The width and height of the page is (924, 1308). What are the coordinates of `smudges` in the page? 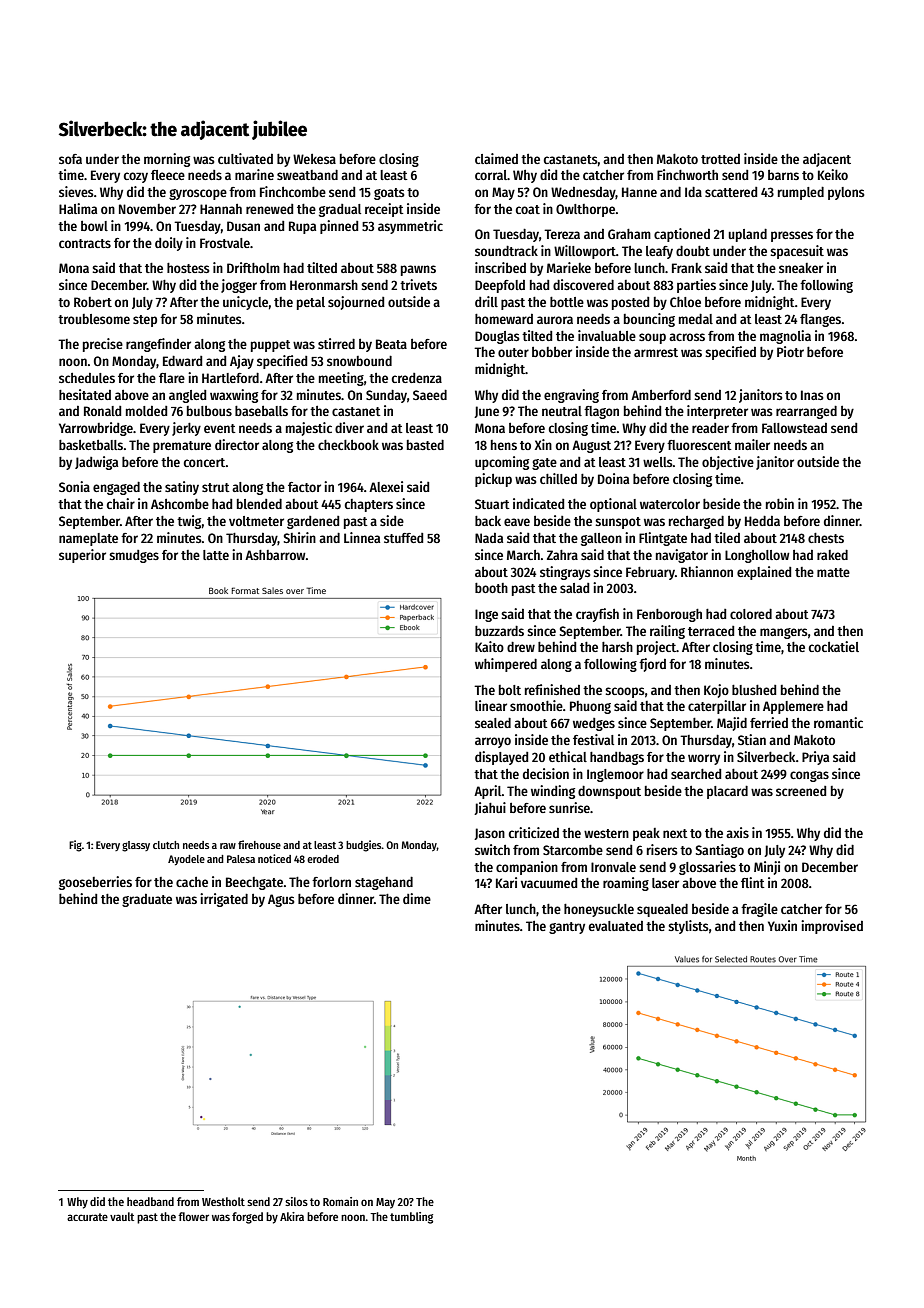 It's located at (134, 556).
